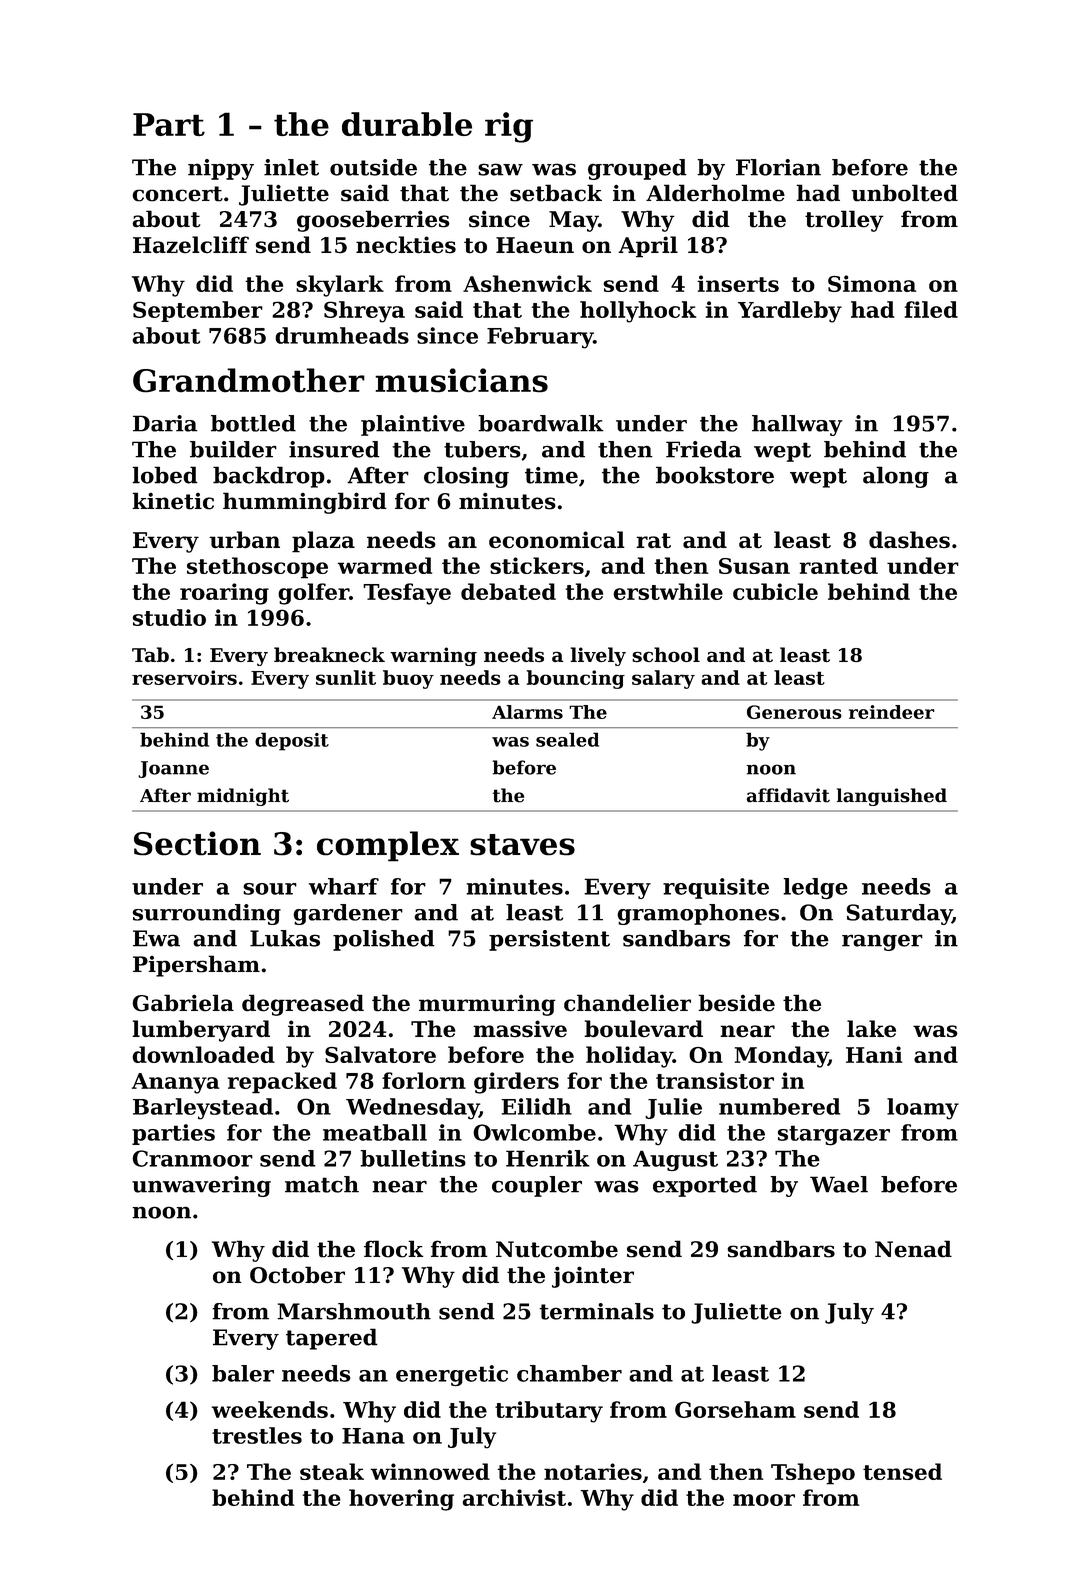  I want to click on sunlit, so click(346, 677).
